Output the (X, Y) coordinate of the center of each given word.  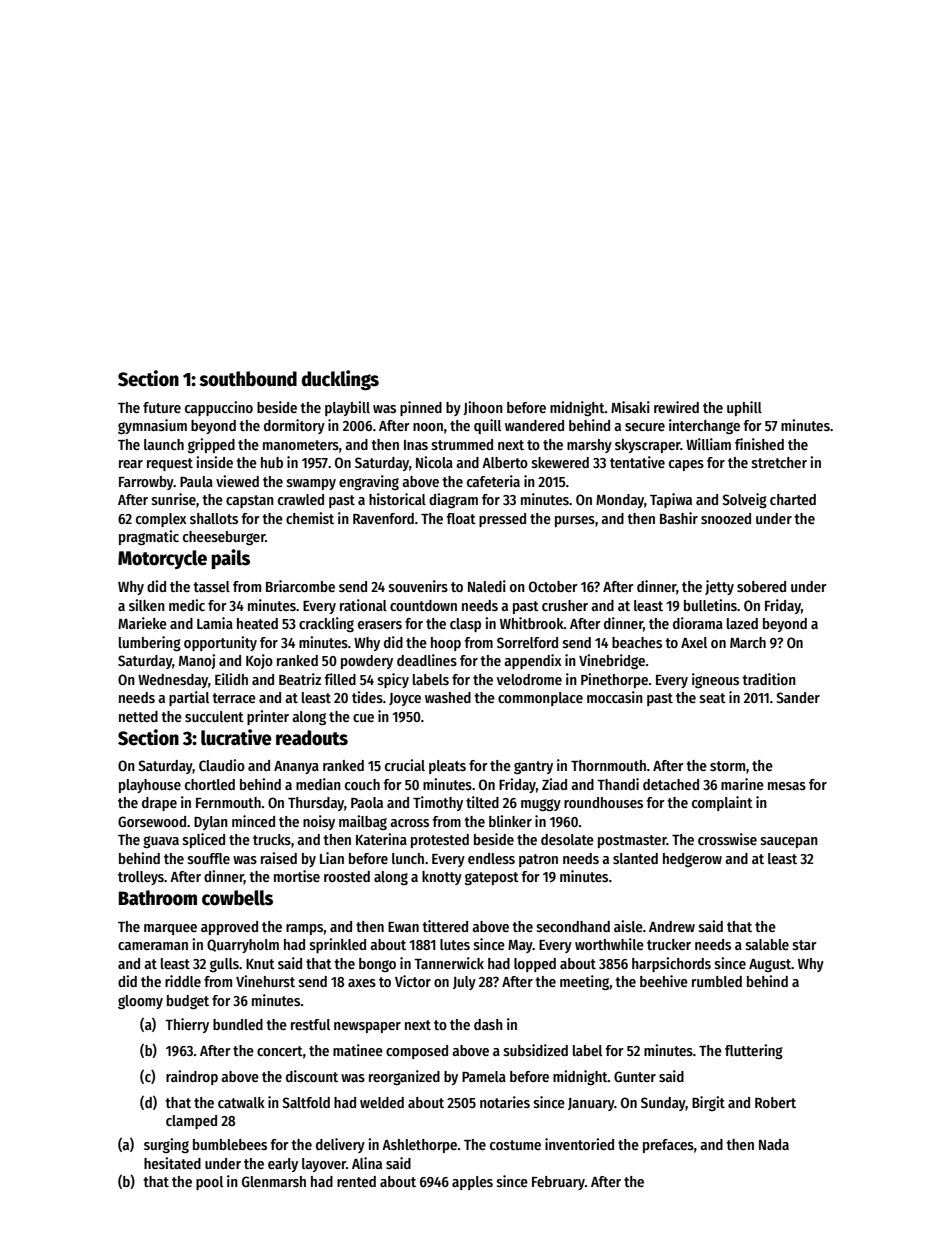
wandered (534, 425)
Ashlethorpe (419, 1146)
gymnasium (152, 426)
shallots (214, 518)
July (464, 983)
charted (793, 499)
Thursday (316, 804)
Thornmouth (608, 765)
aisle (628, 926)
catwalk (241, 1102)
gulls (224, 965)
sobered (761, 586)
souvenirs (418, 586)
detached (671, 784)
